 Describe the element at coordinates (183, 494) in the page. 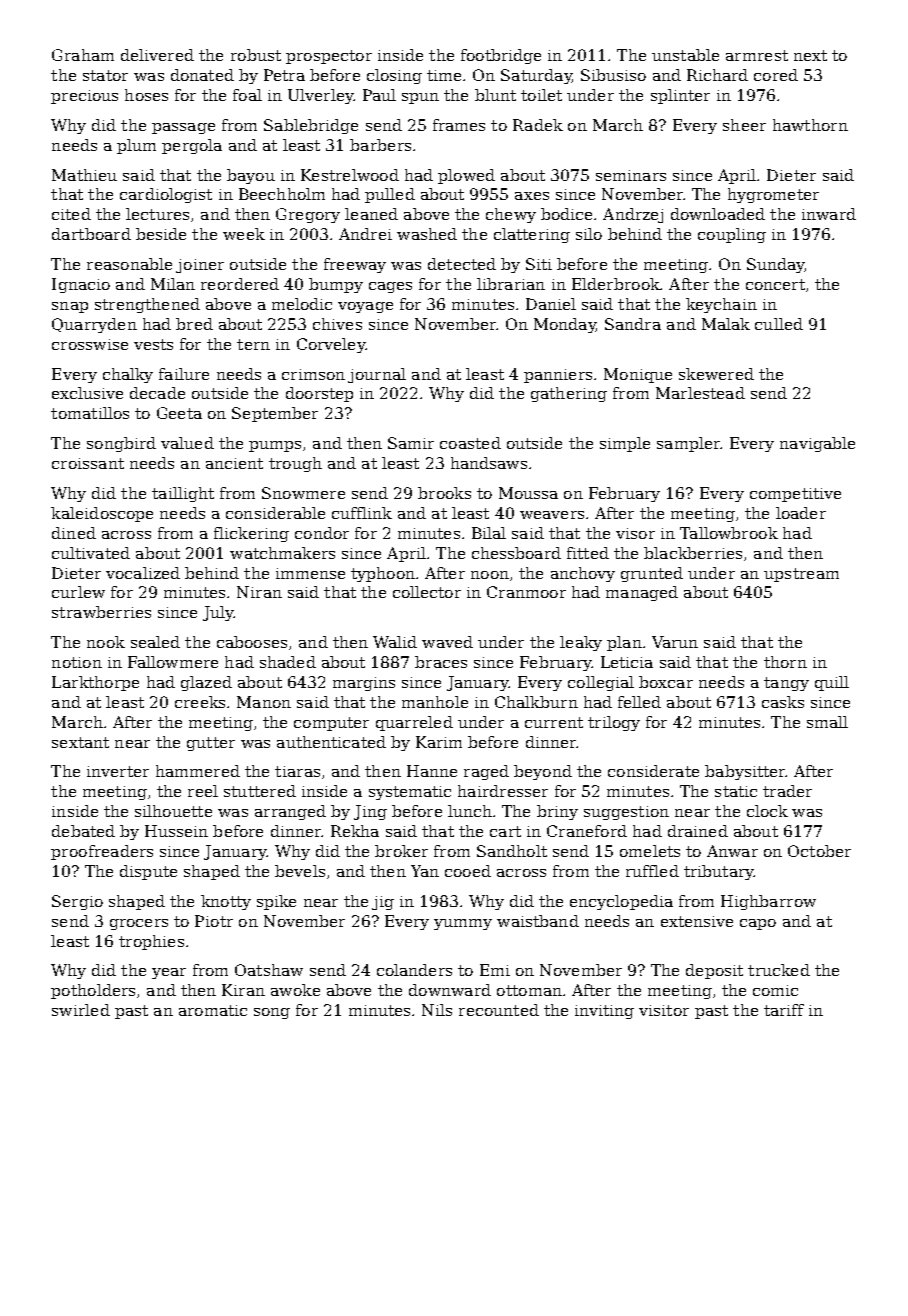

I see `taillight` at that location.
